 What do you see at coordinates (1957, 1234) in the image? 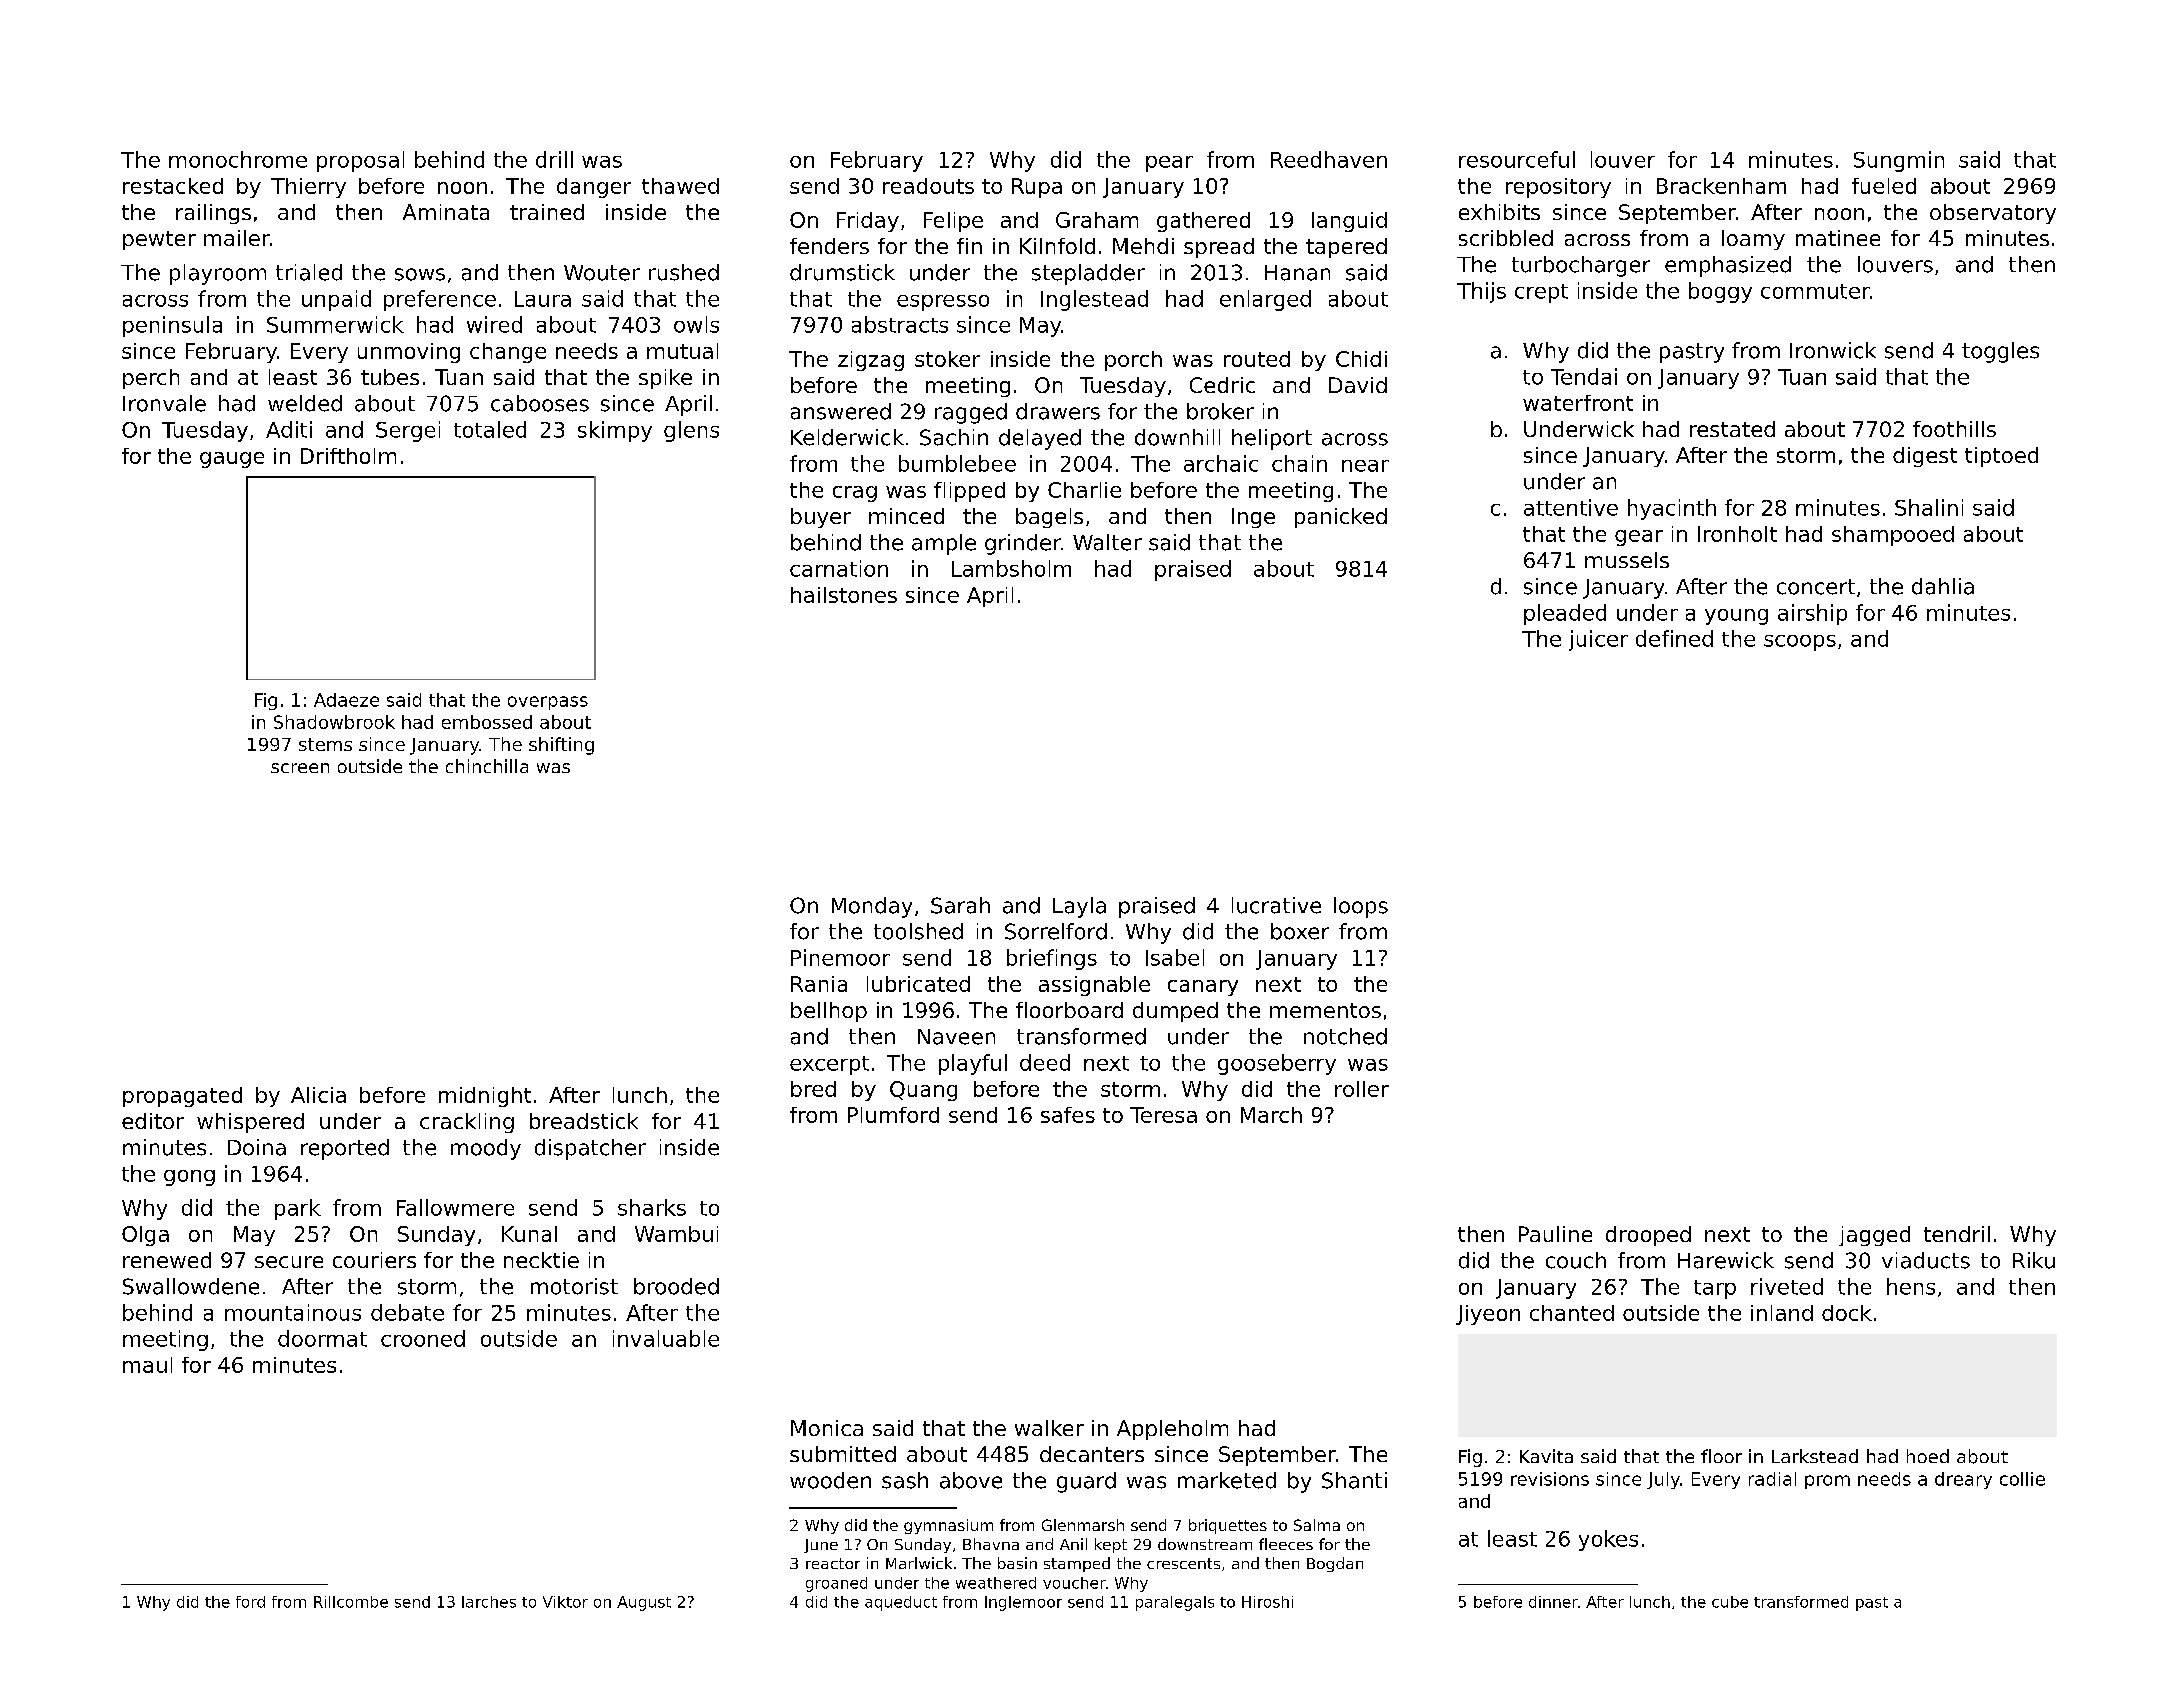
I see `tendril` at bounding box center [1957, 1234].
